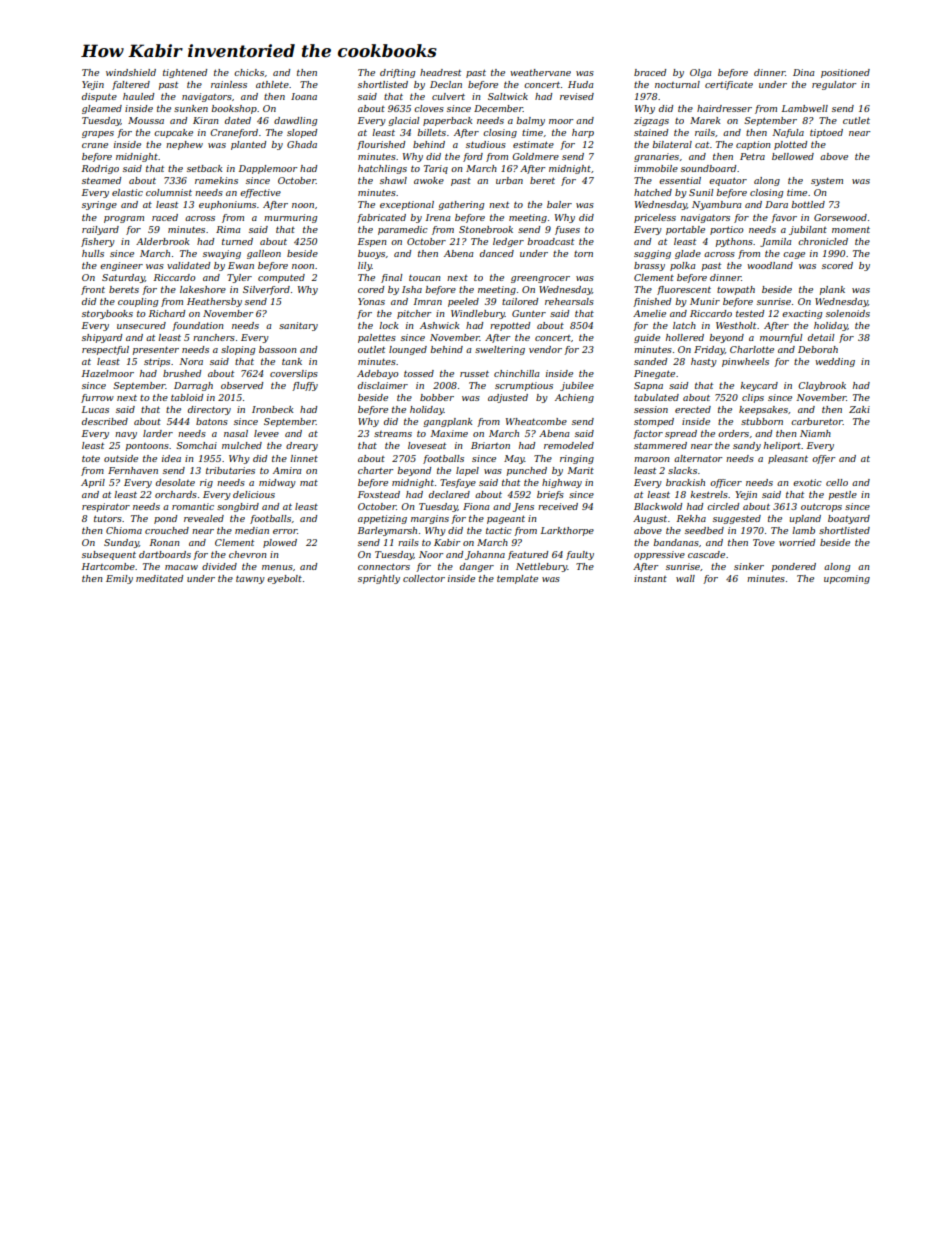  Describe the element at coordinates (759, 386) in the image. I see `keycard` at that location.
